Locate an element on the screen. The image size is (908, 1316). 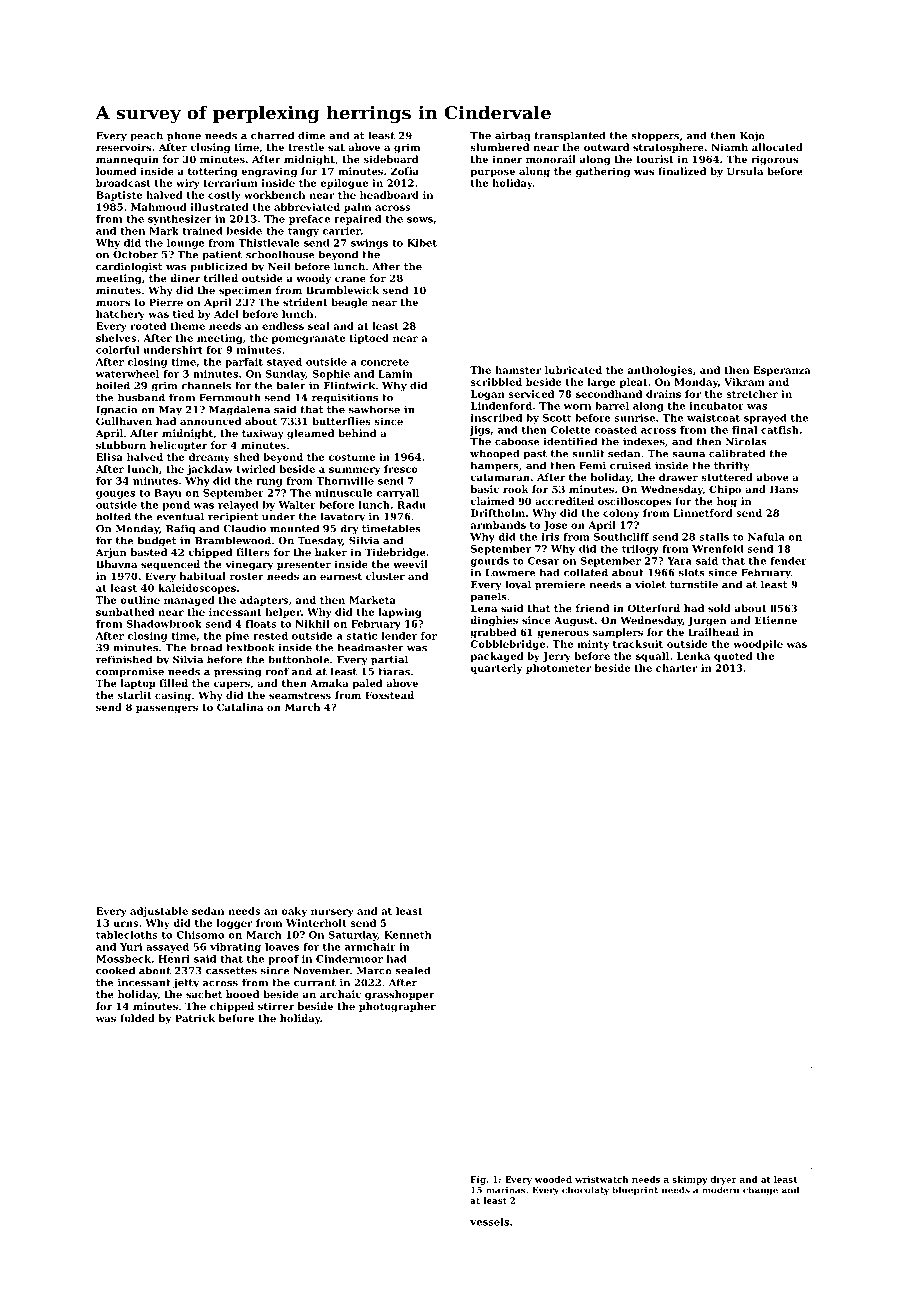
adjustable is located at coordinates (159, 912).
